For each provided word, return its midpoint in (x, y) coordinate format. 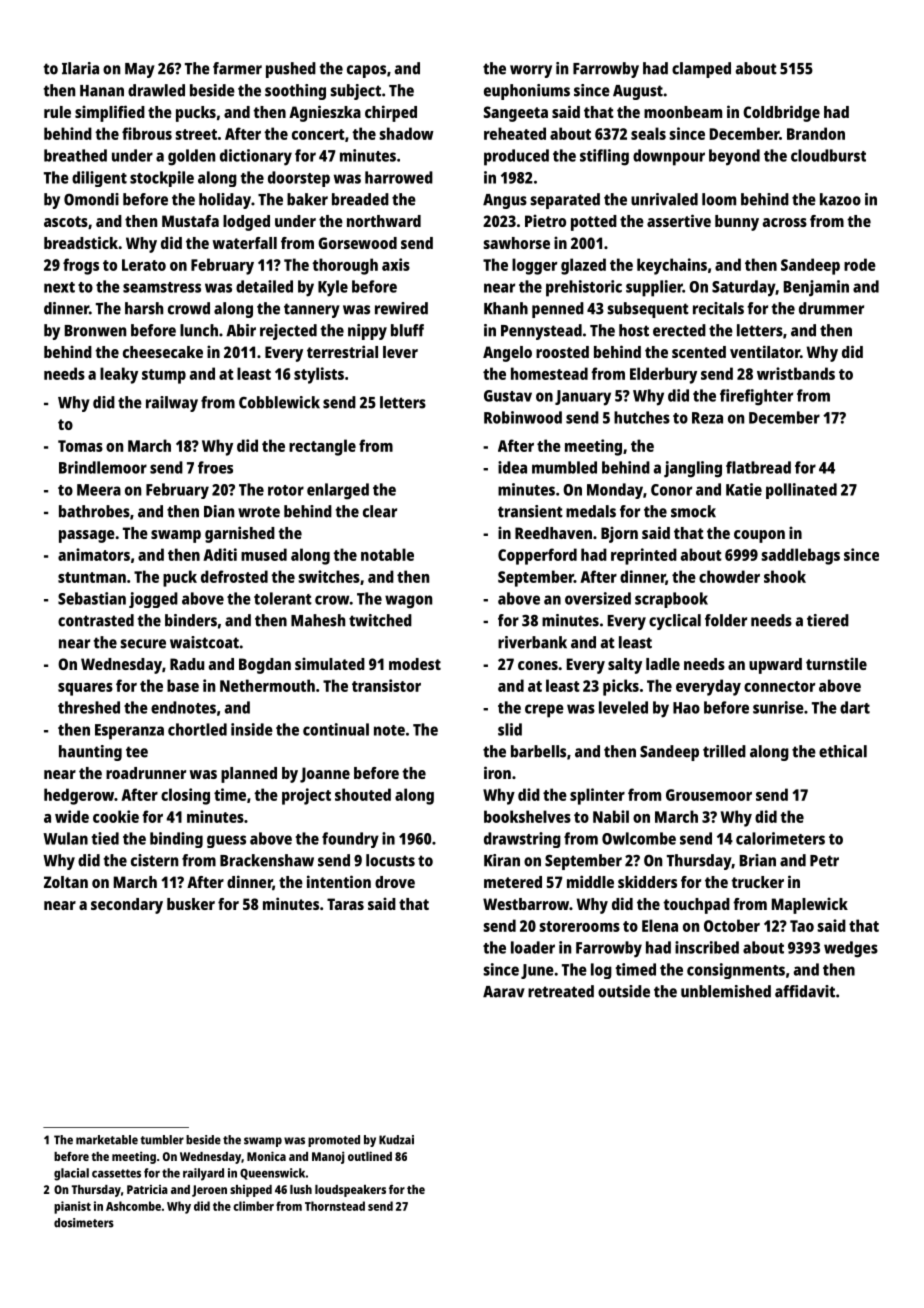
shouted (363, 794)
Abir (241, 330)
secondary (127, 906)
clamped (701, 70)
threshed (89, 707)
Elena (660, 925)
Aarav (504, 992)
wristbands (796, 373)
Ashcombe (133, 1206)
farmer (237, 68)
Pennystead (541, 332)
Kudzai (396, 1140)
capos (366, 71)
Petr (824, 861)
